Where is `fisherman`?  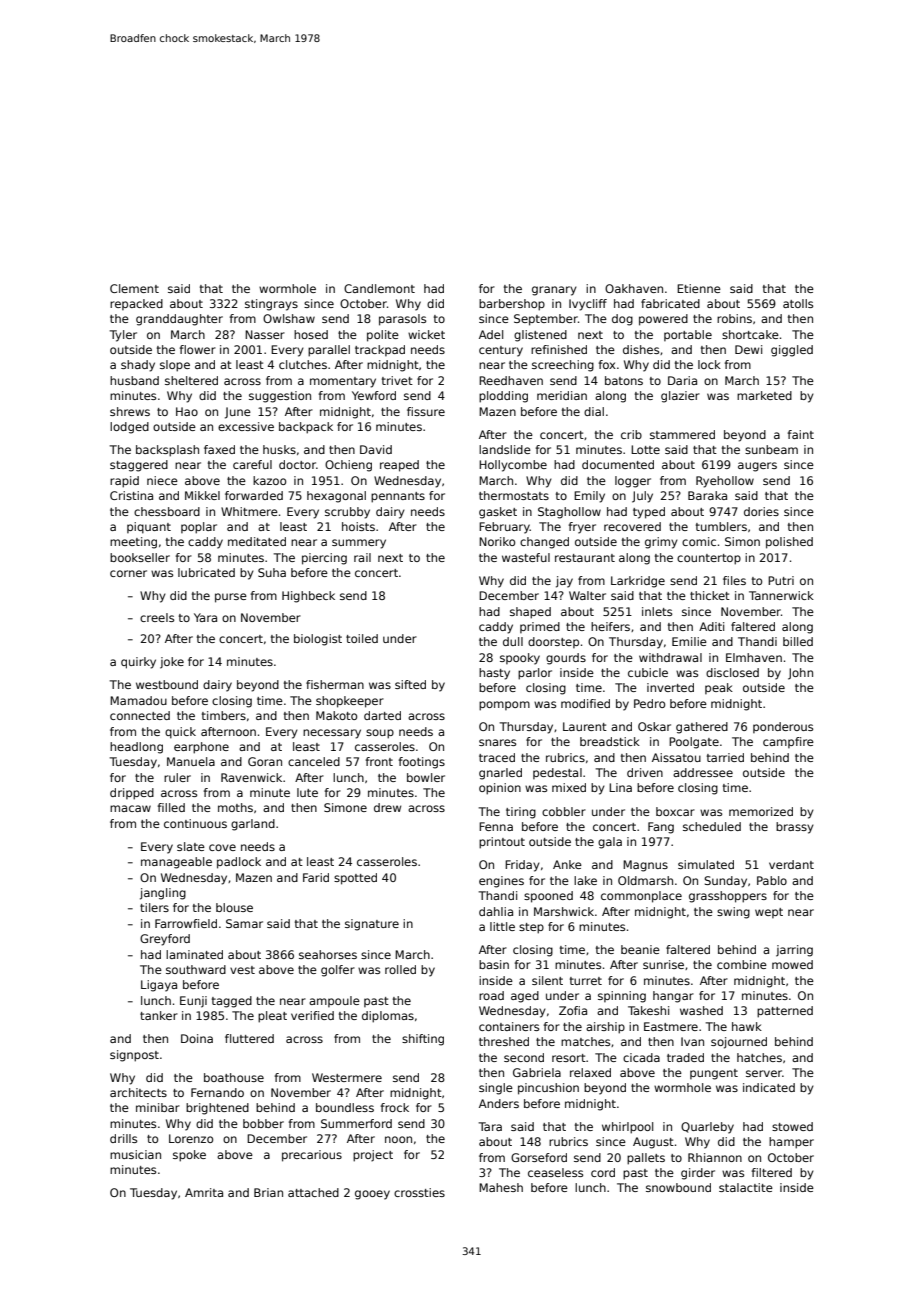
fisherman is located at coordinates (335, 684).
